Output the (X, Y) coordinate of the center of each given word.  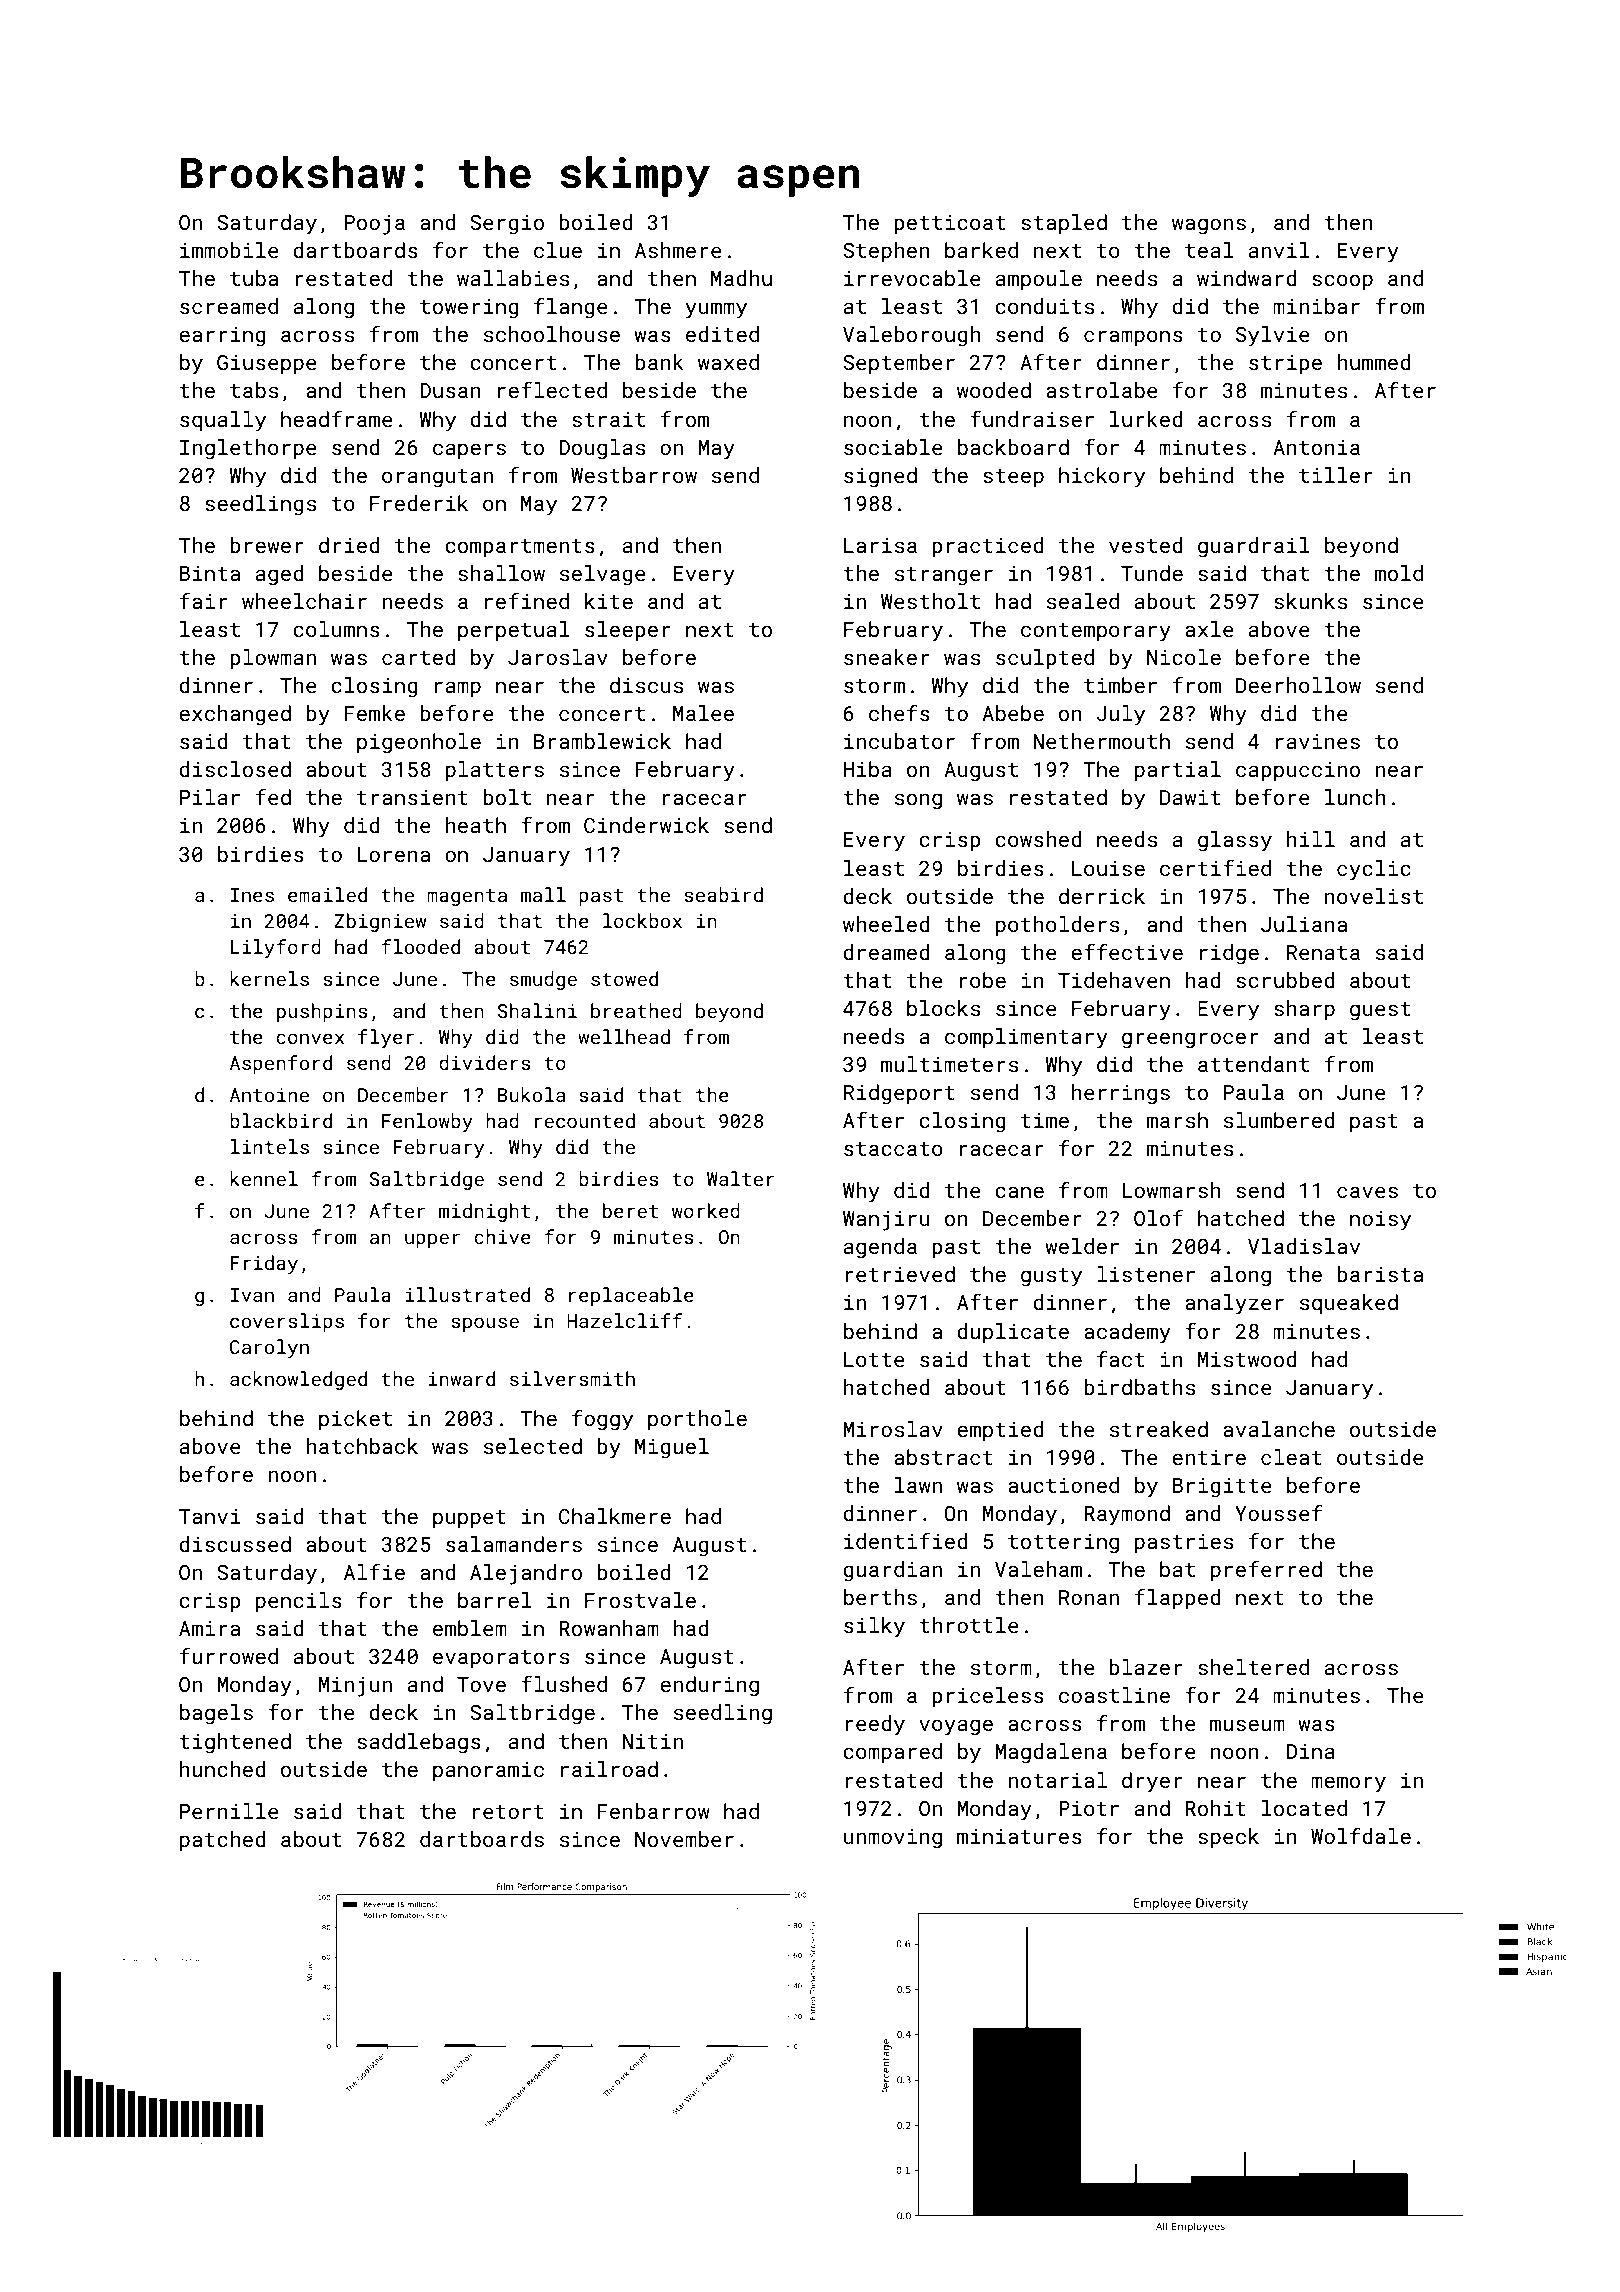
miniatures (1019, 1836)
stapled (1064, 224)
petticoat (949, 225)
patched (223, 1841)
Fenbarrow (654, 1811)
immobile (229, 250)
